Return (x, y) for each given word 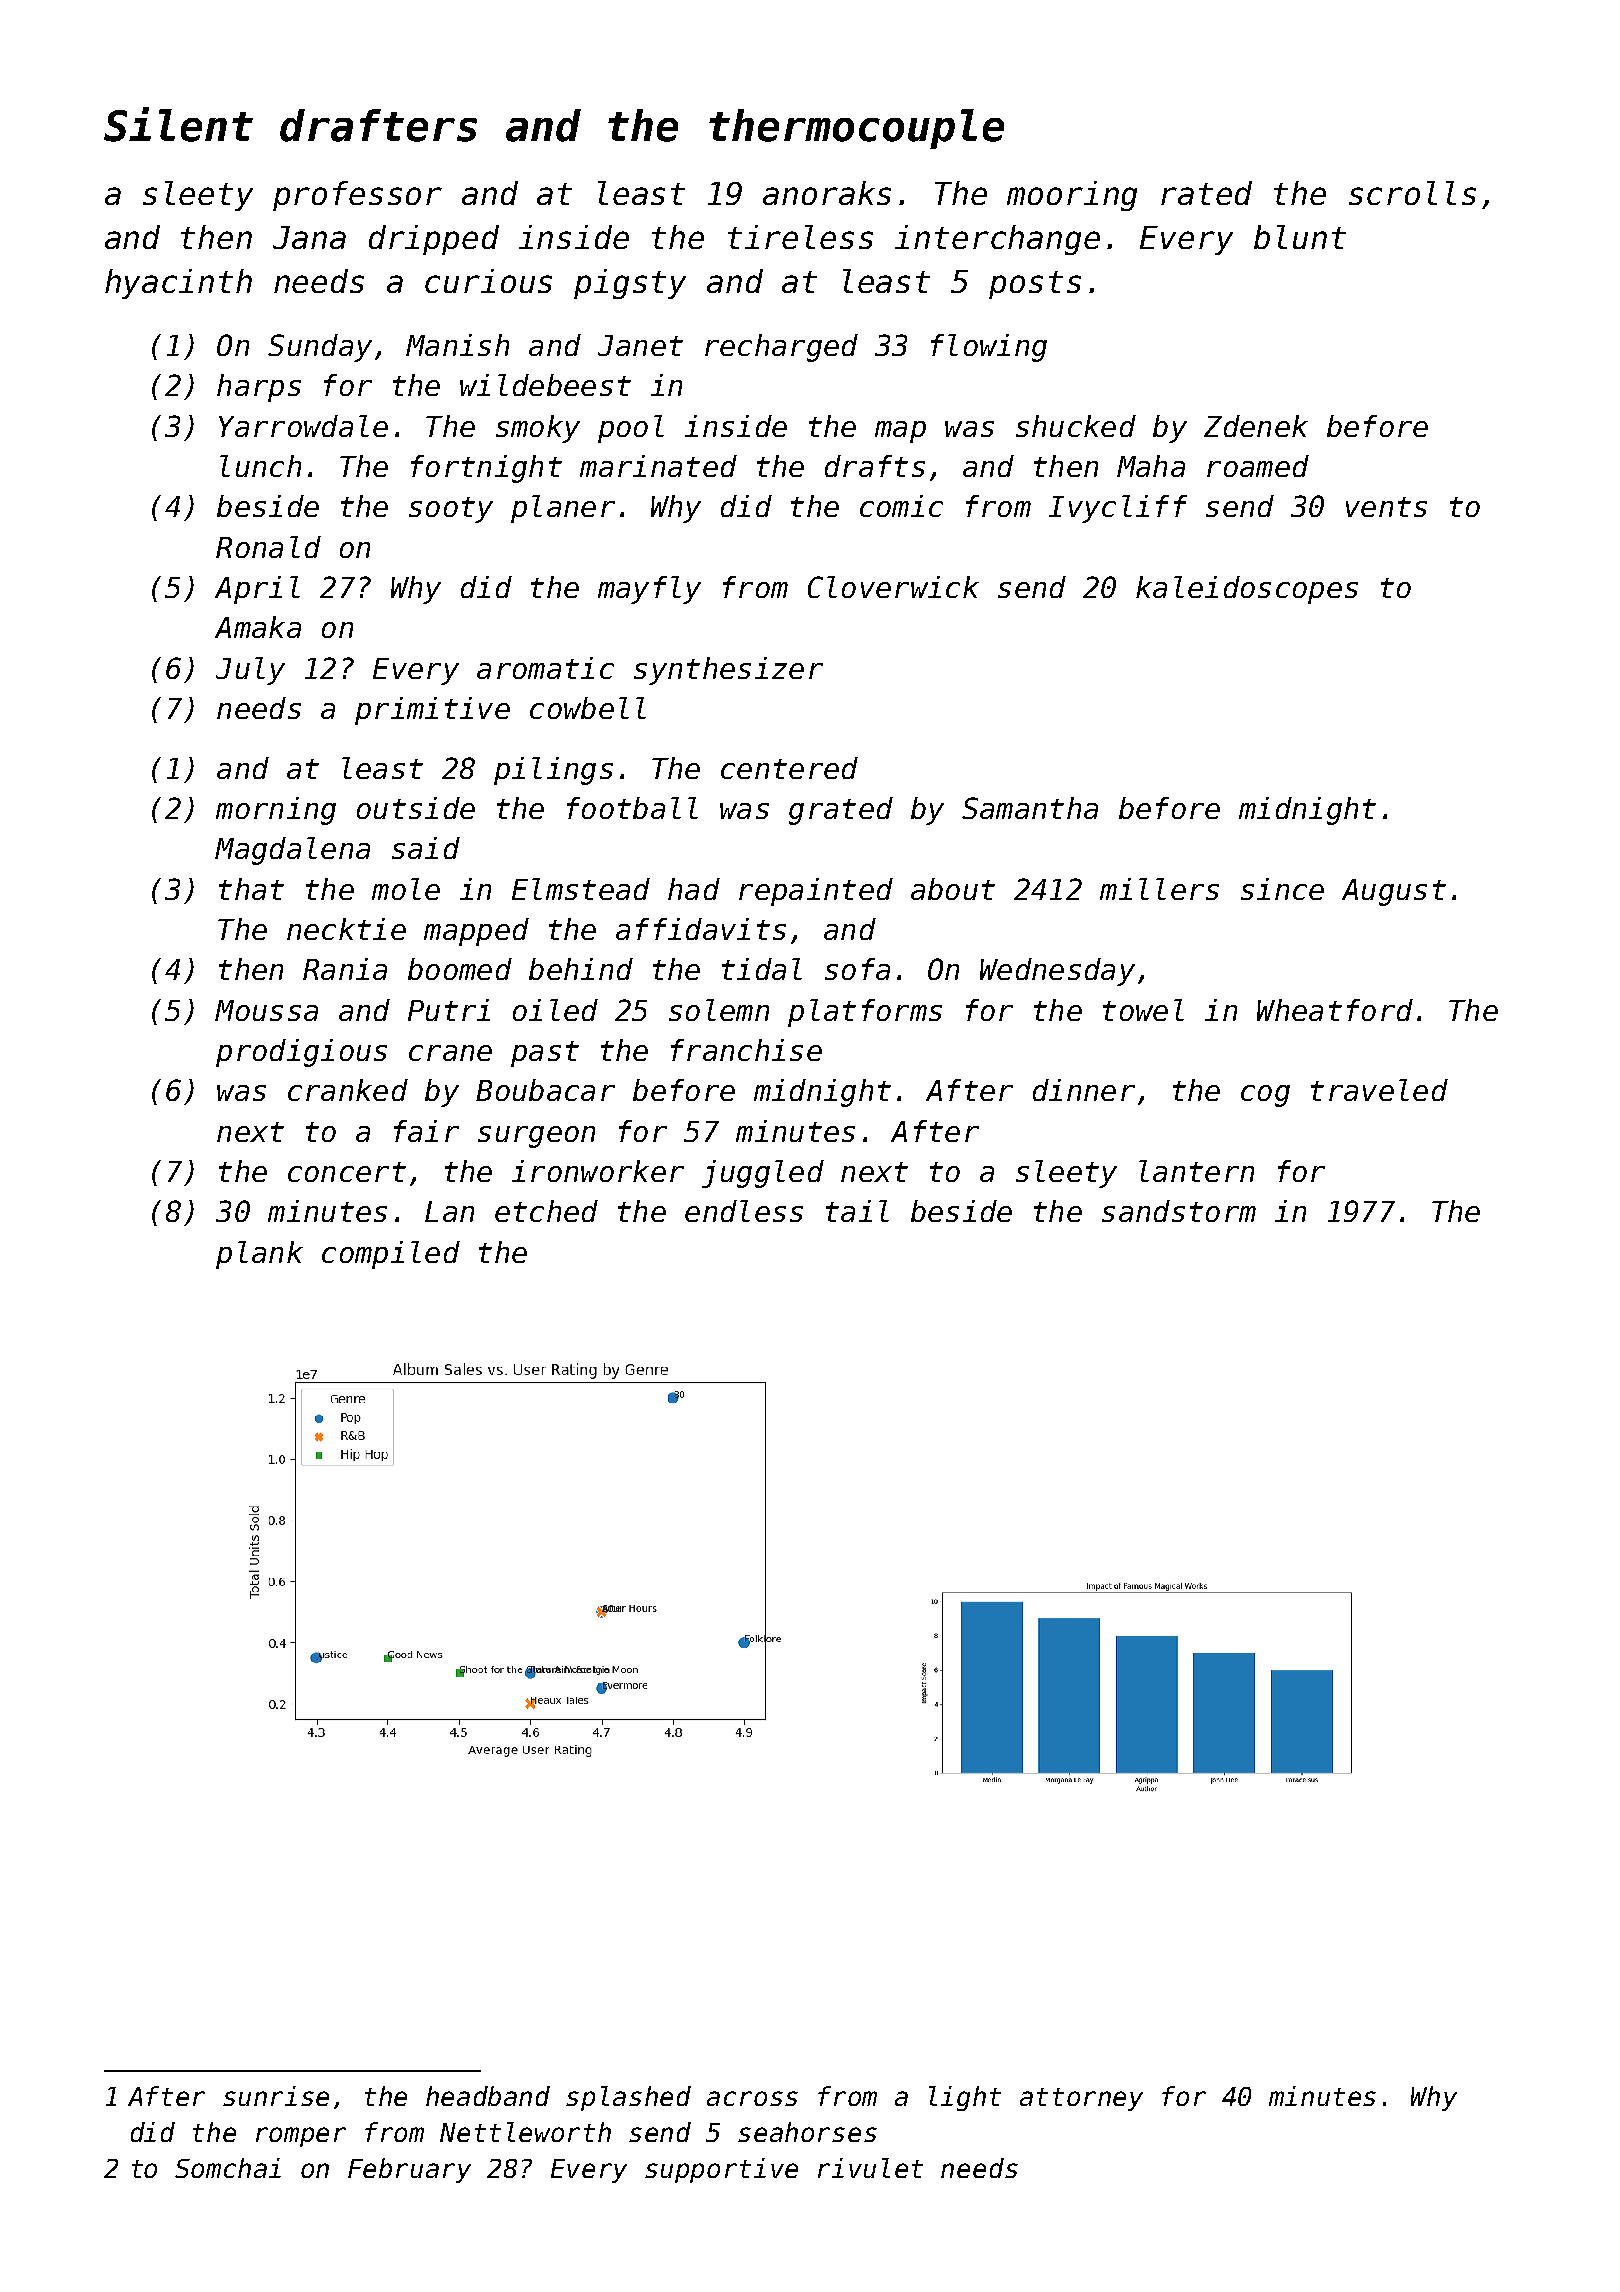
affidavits (701, 929)
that (251, 889)
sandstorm (1179, 1211)
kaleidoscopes (1247, 590)
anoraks (827, 193)
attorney (1081, 2099)
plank (259, 1255)
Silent (178, 124)
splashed (628, 2098)
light (965, 2098)
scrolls (1412, 193)
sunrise (276, 2096)
